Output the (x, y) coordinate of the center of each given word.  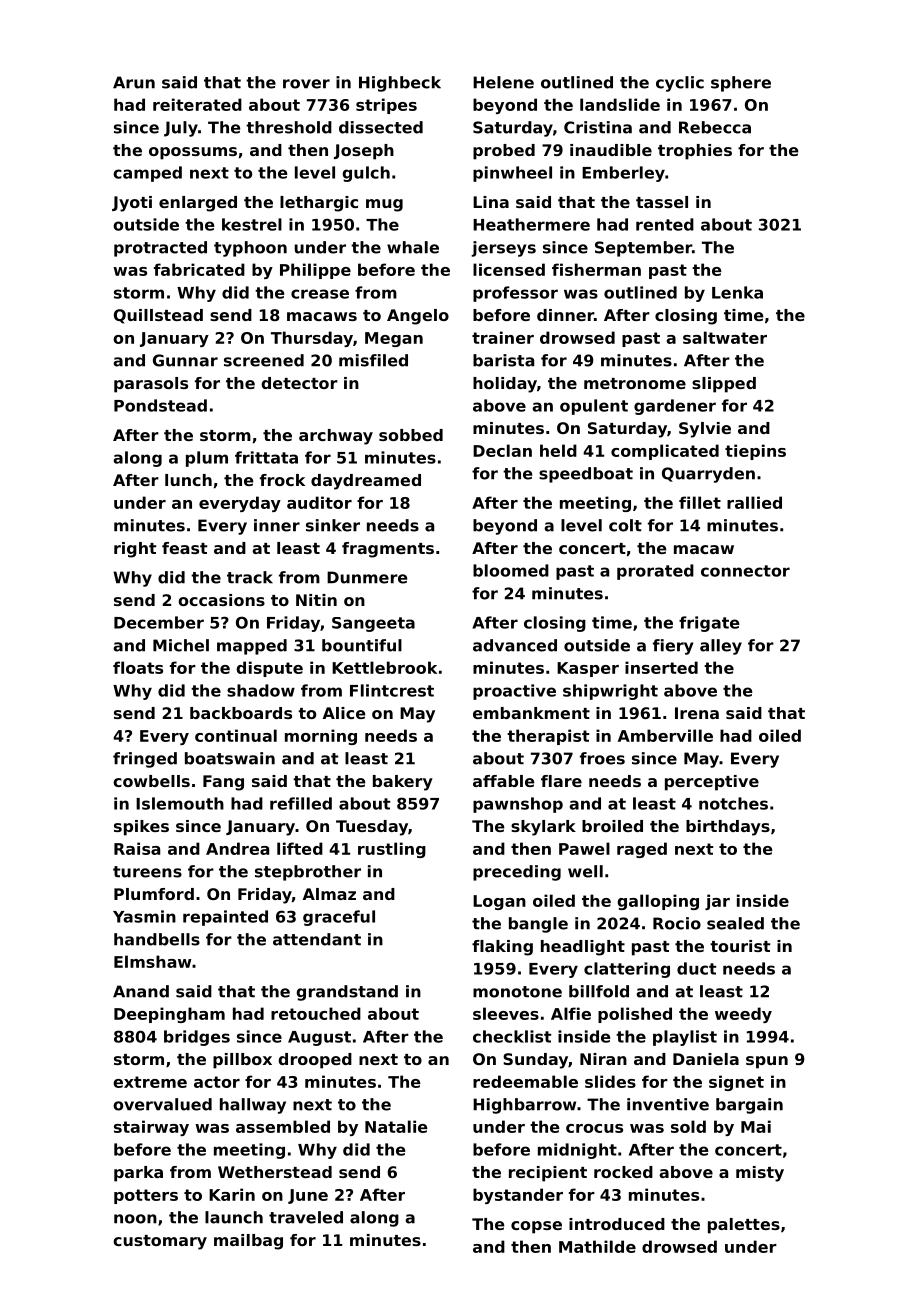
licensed (509, 269)
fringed (145, 760)
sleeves (506, 1013)
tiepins (755, 452)
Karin (232, 1194)
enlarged (198, 204)
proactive (514, 692)
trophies (695, 152)
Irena (697, 713)
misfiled (373, 360)
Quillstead (158, 316)
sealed (735, 923)
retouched (316, 1013)
